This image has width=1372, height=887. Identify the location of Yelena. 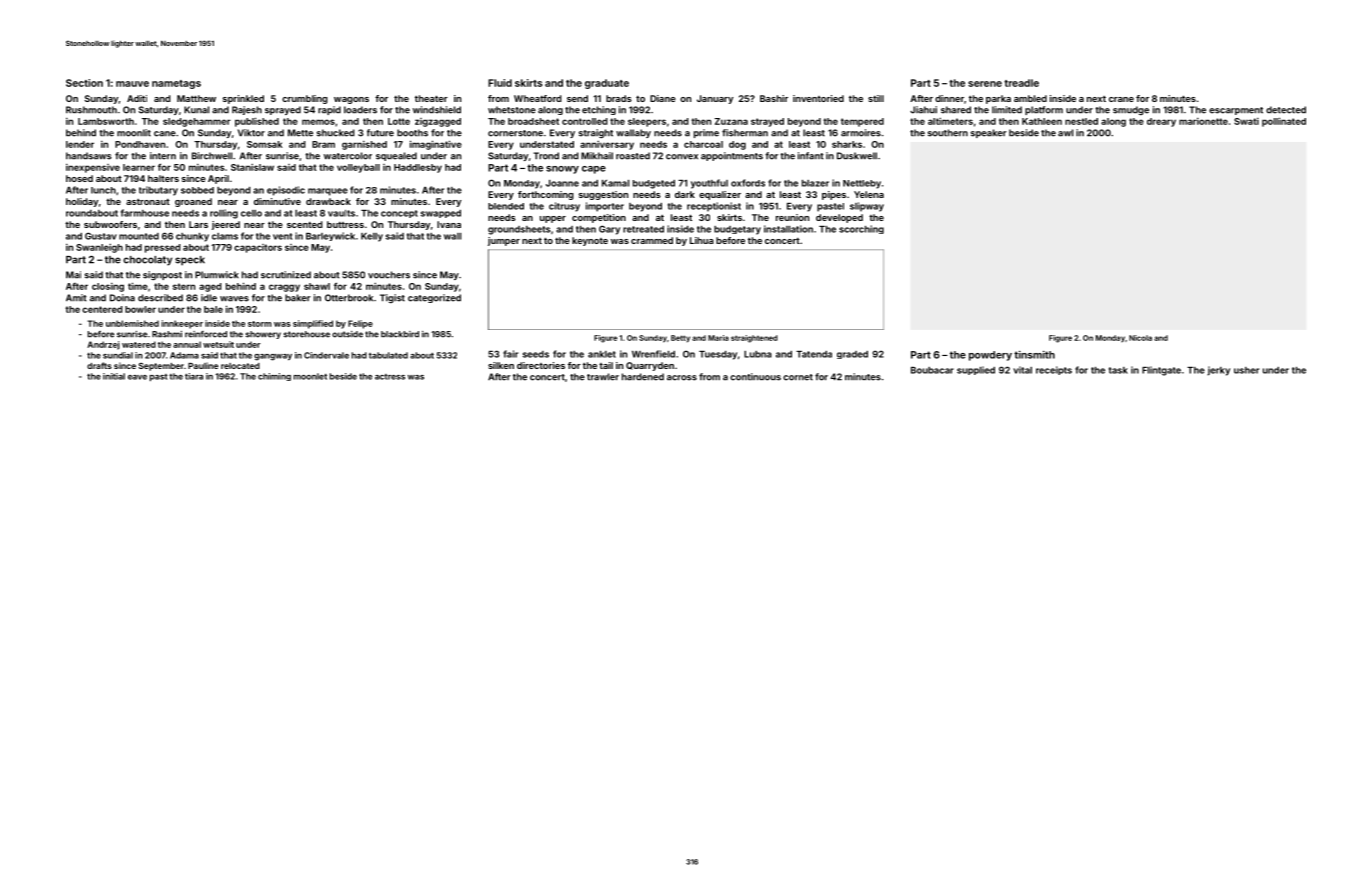
(869, 194).
